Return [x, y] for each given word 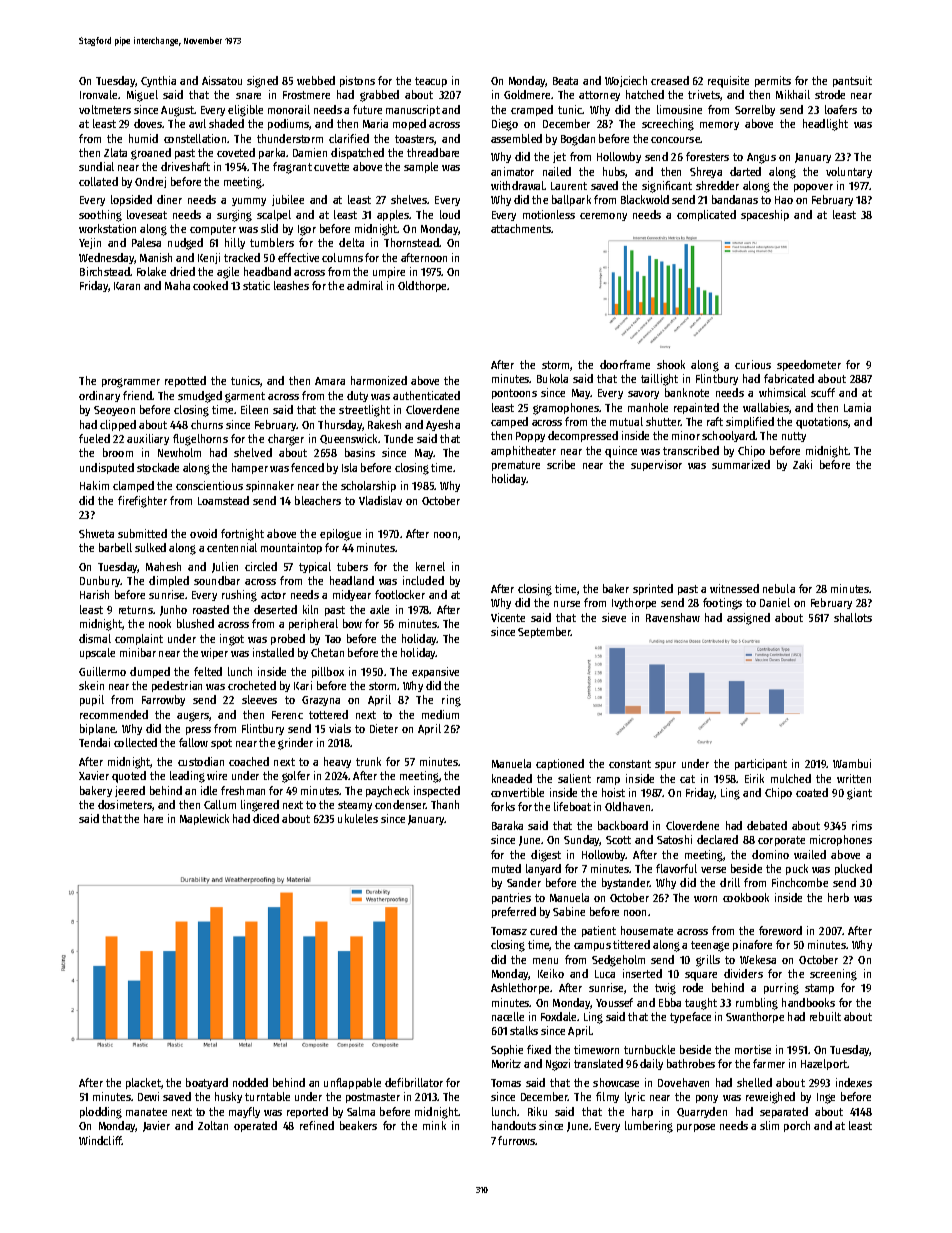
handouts [514, 1125]
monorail [289, 109]
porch [797, 1126]
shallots [853, 617]
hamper [250, 468]
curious [753, 364]
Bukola [552, 378]
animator [512, 171]
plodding [101, 1113]
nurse [567, 604]
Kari [303, 685]
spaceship [765, 215]
